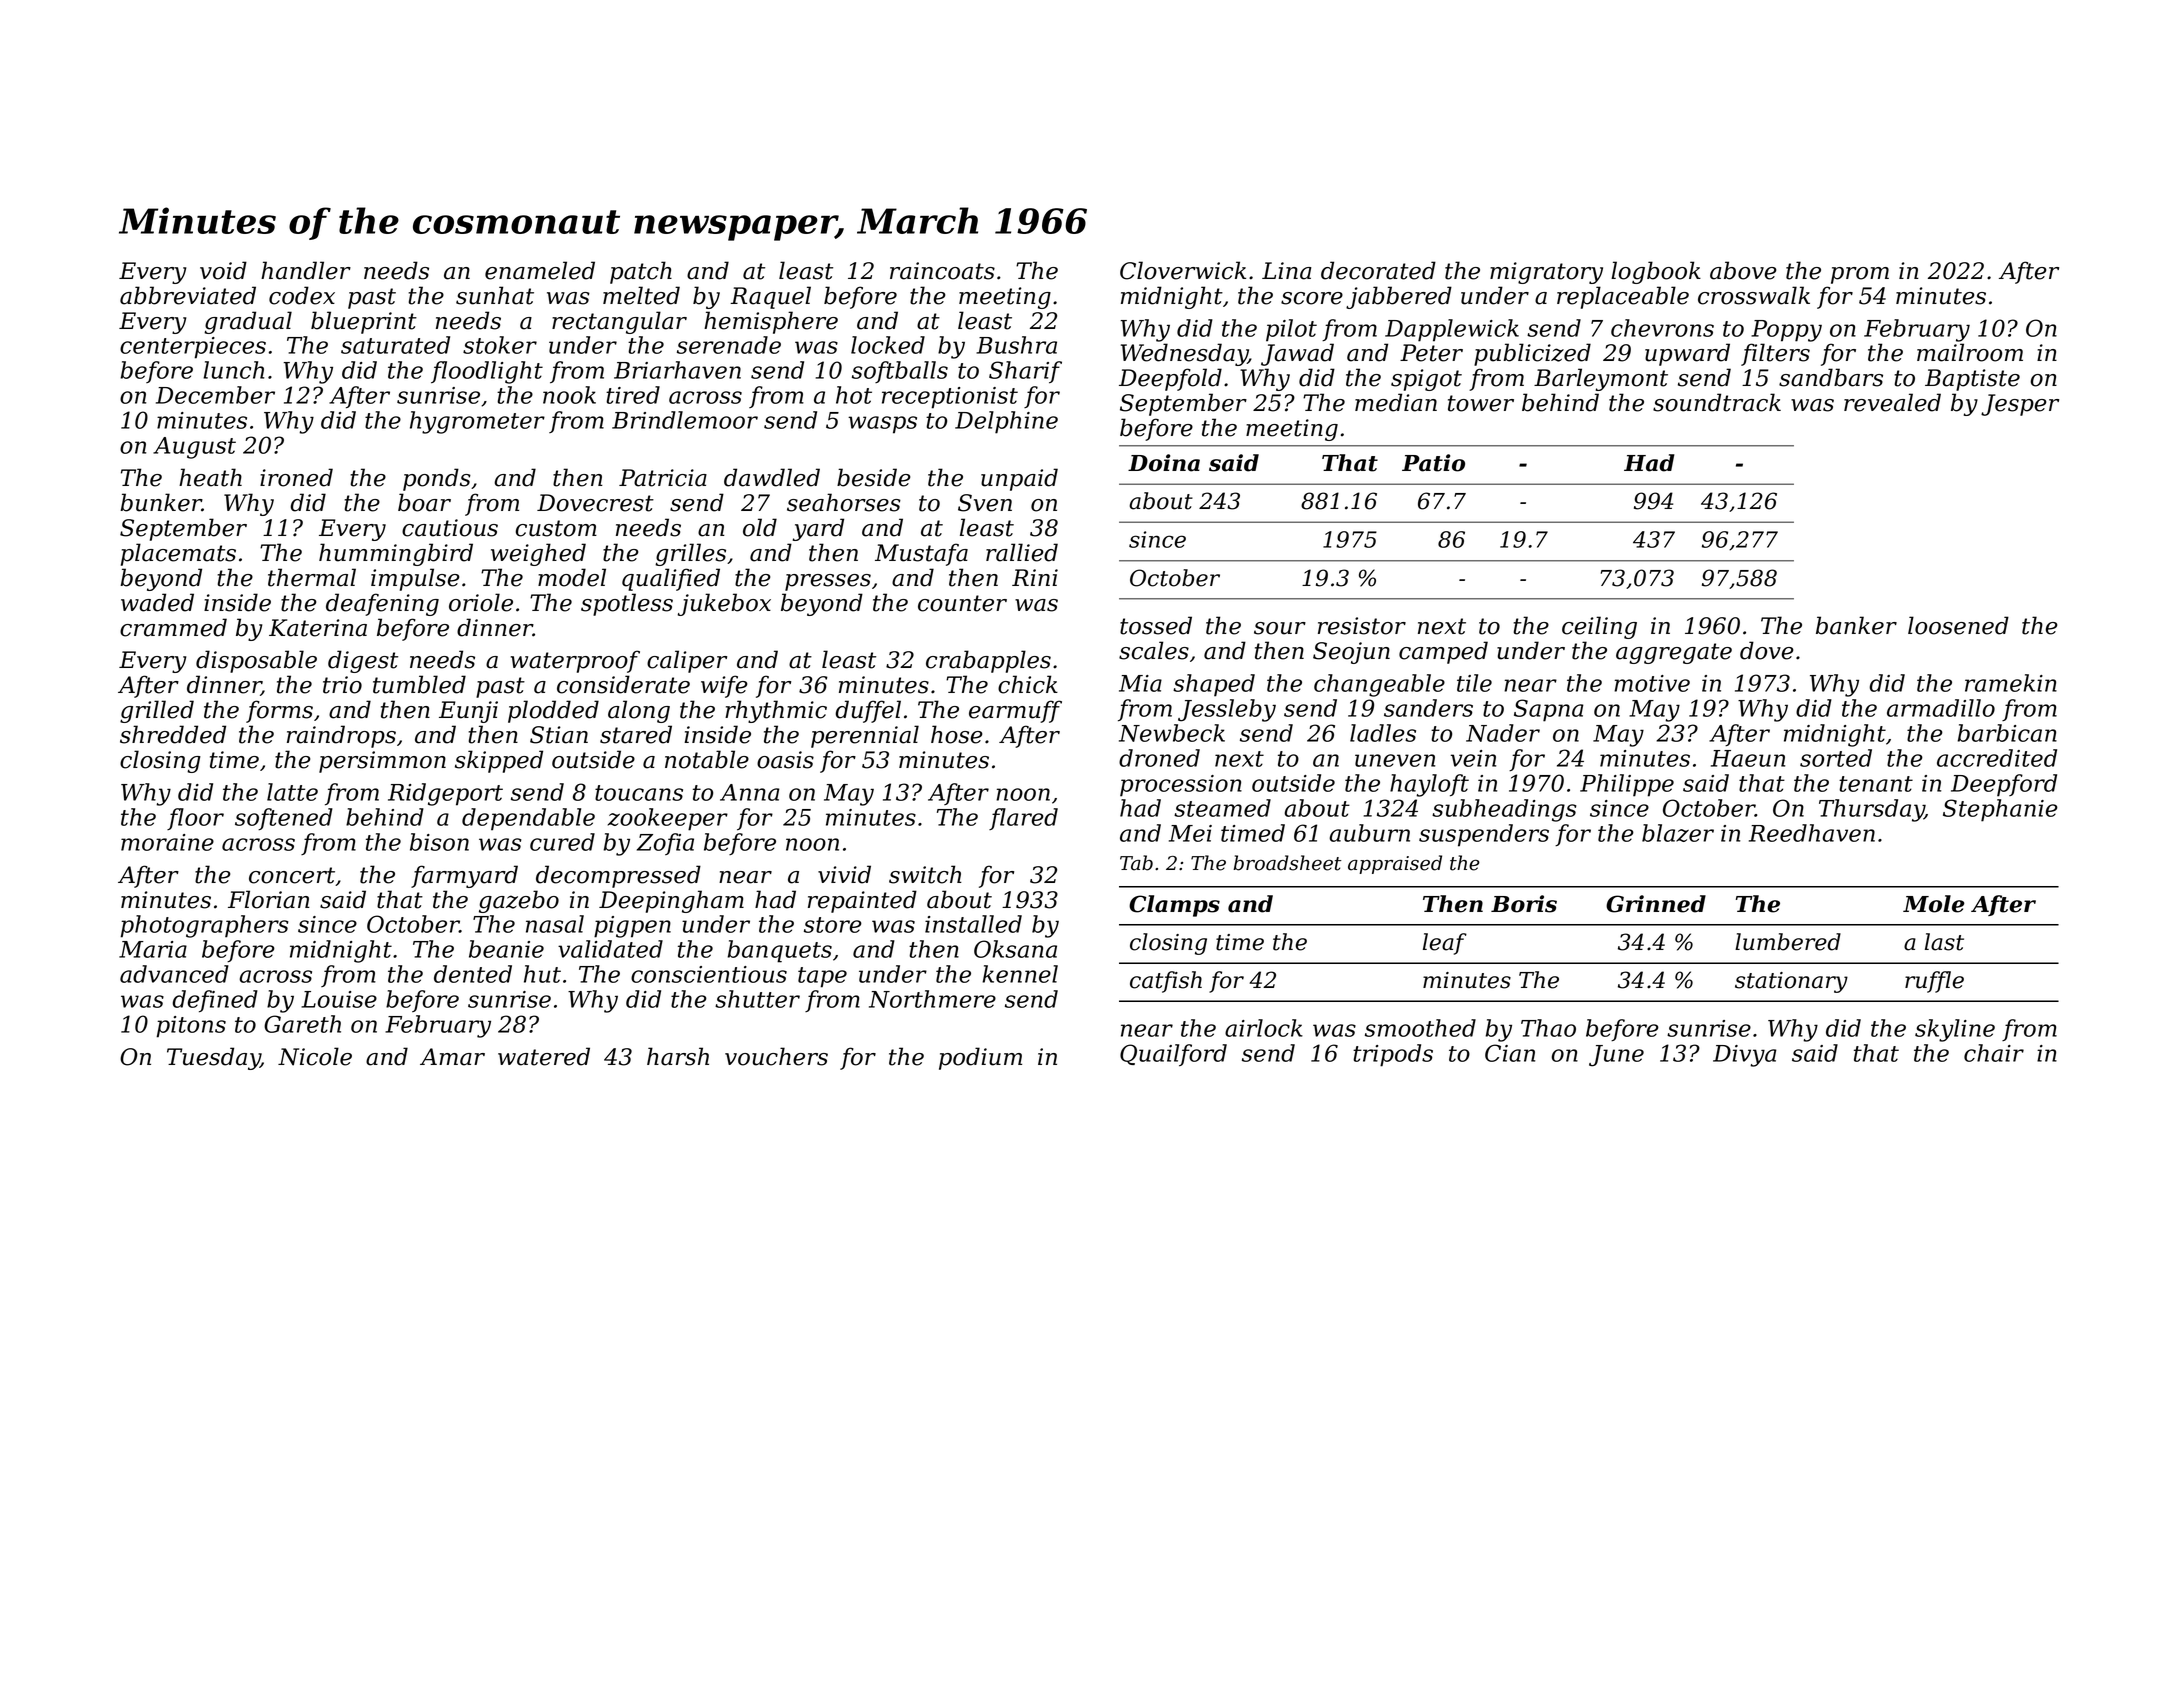  I want to click on pitons, so click(191, 1027).
